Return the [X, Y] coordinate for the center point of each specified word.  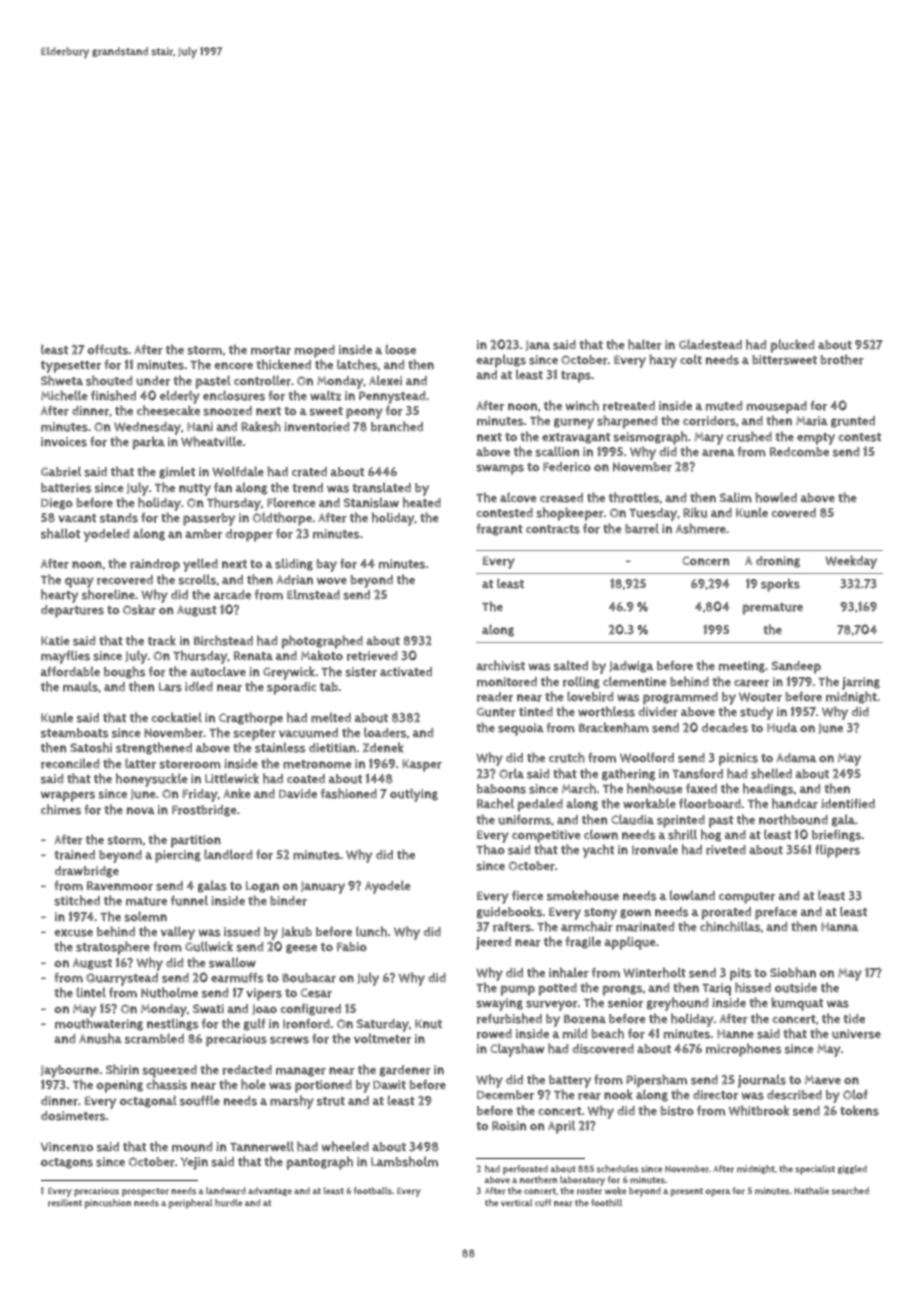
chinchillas [730, 926]
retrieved [372, 656]
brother [842, 359]
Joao [264, 1009]
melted [331, 717]
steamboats [75, 733]
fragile [583, 942]
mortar [271, 350]
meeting [742, 667]
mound [192, 1147]
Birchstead [223, 640]
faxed [701, 789]
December [505, 1095]
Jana [537, 345]
